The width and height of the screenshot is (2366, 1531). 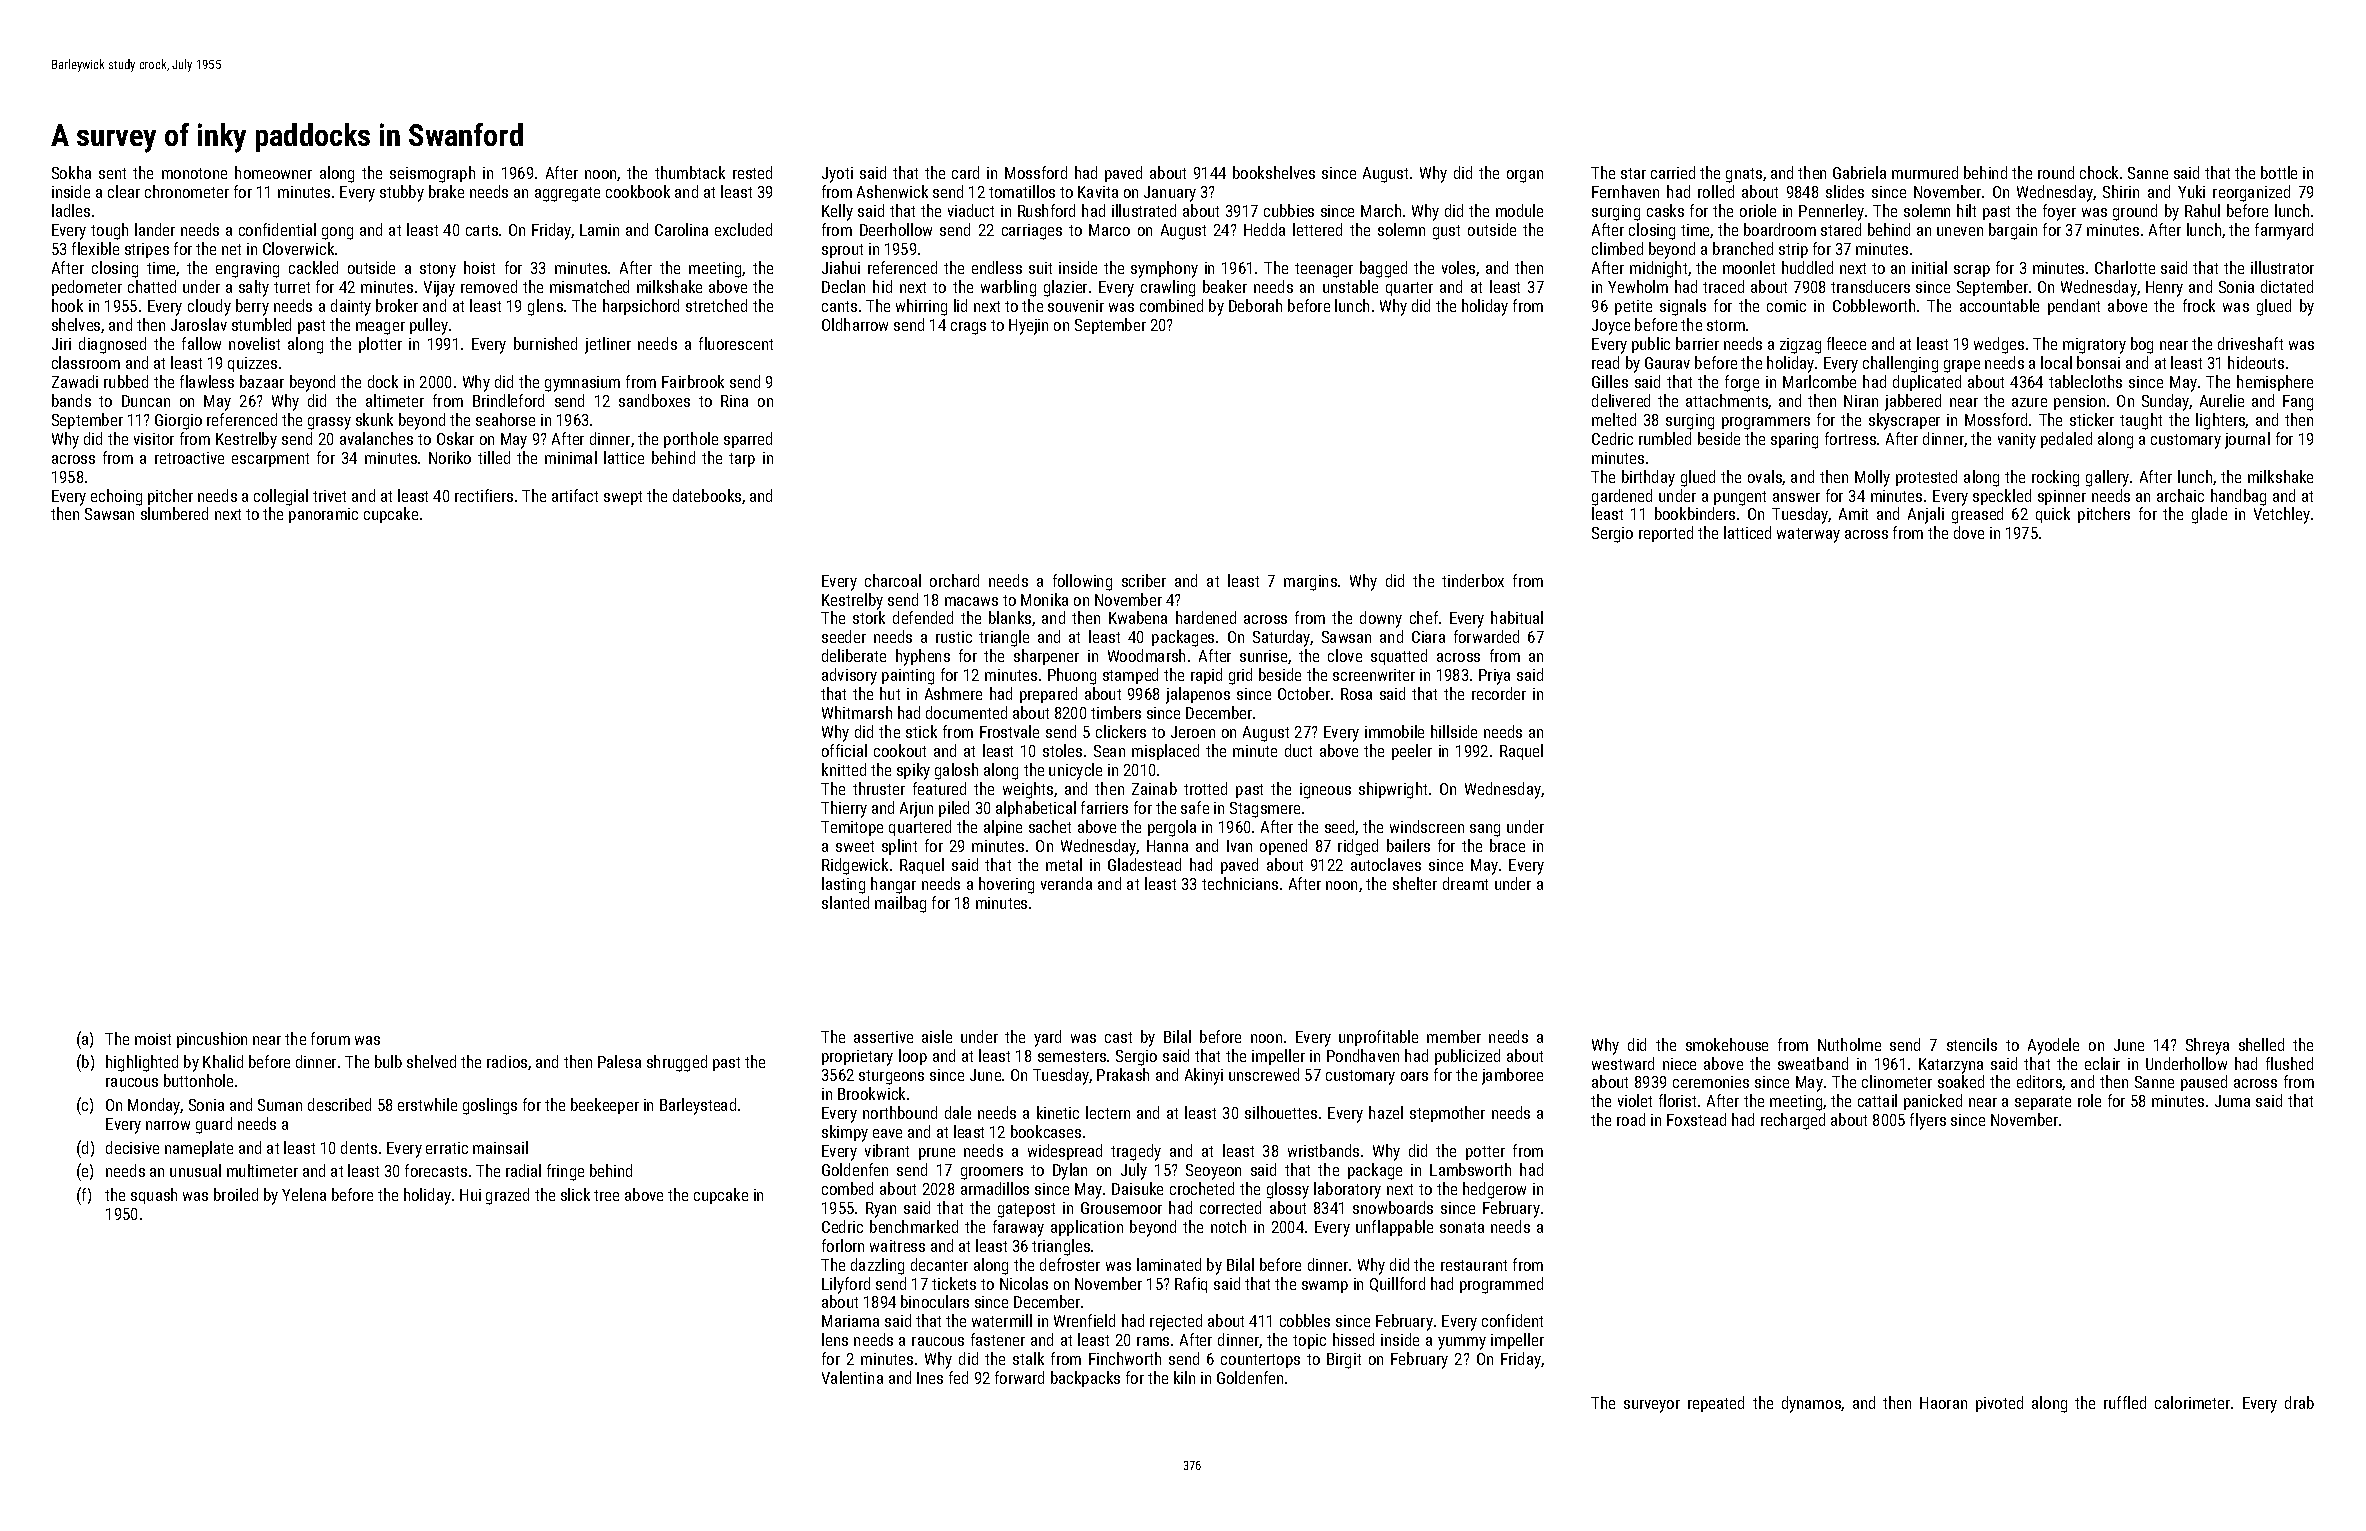 What do you see at coordinates (837, 175) in the screenshot?
I see `Jyoti` at bounding box center [837, 175].
